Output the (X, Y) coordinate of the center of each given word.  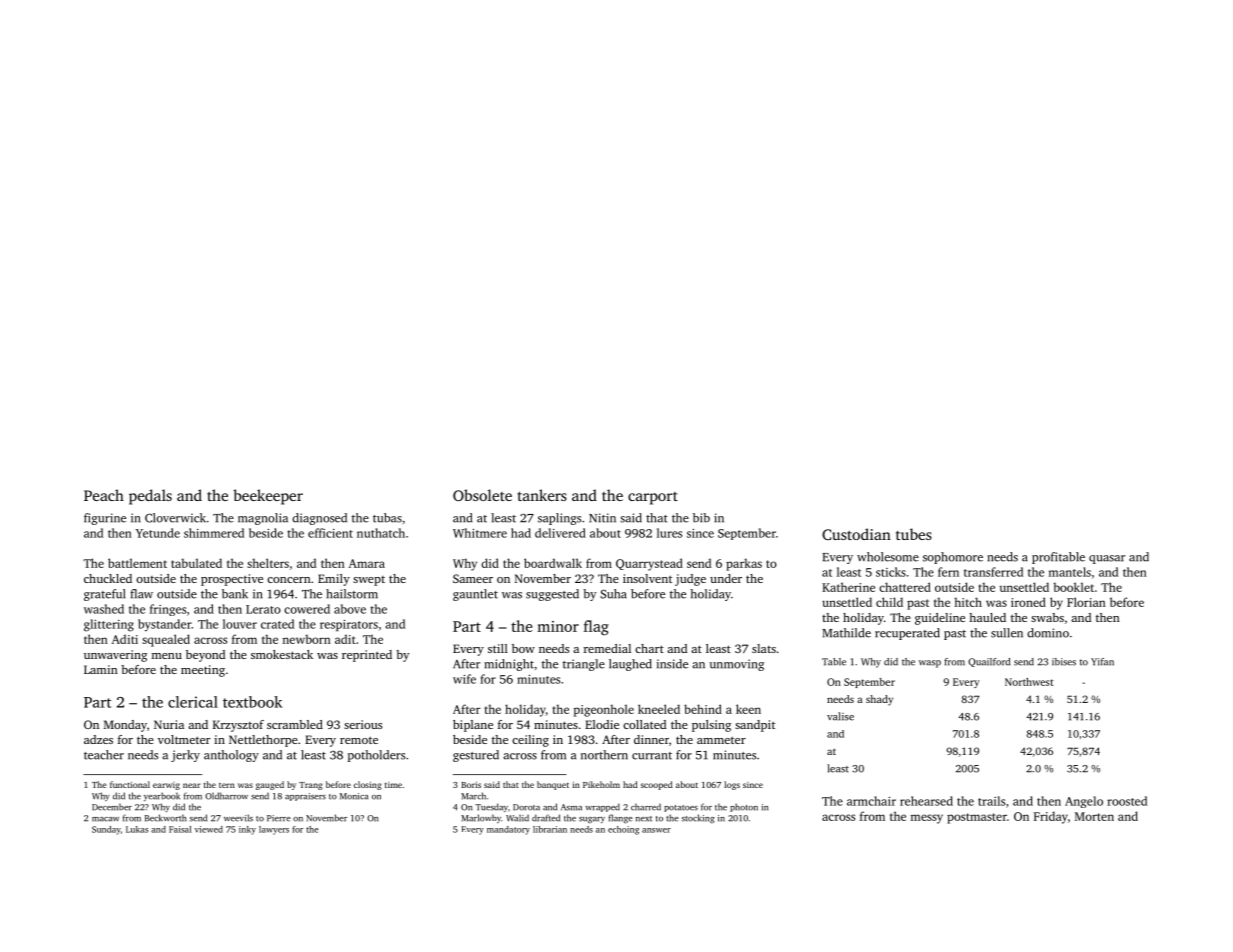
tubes (914, 534)
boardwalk (553, 563)
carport (653, 498)
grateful (104, 595)
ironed (1028, 602)
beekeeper (268, 497)
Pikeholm (601, 784)
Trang (311, 786)
